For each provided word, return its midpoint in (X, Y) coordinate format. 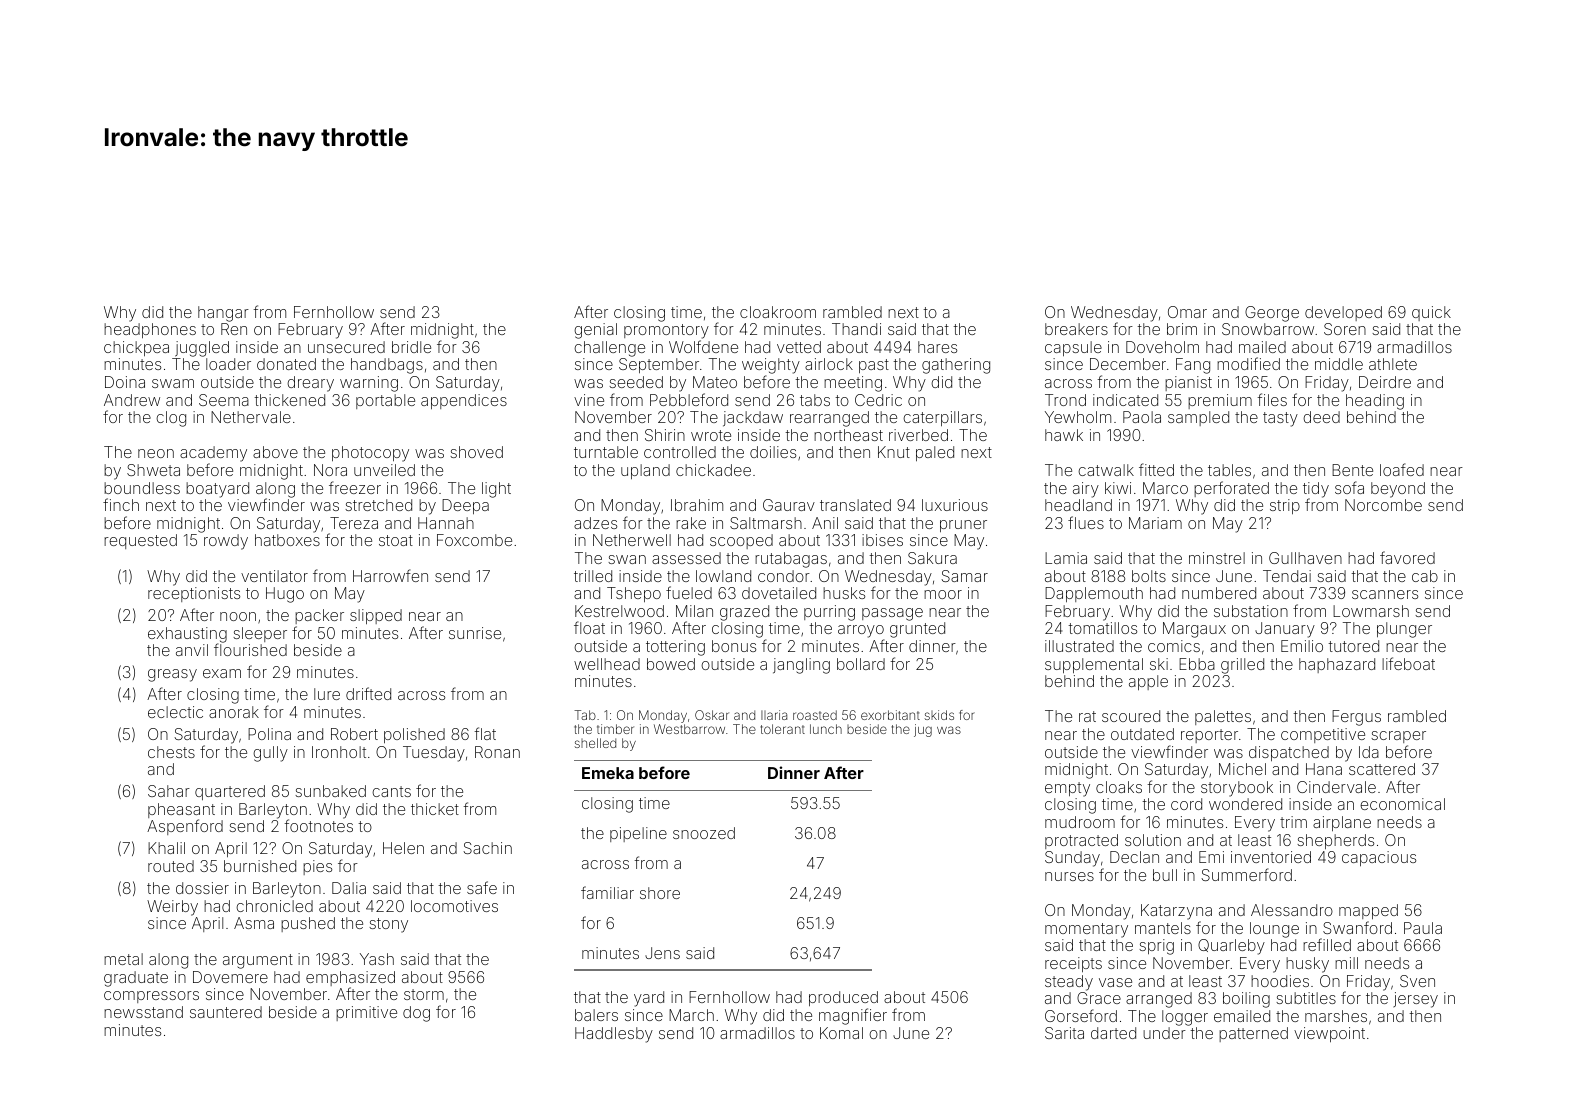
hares (937, 347)
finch (121, 504)
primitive (366, 1013)
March (691, 1015)
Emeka (608, 773)
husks (844, 593)
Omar (1187, 312)
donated (286, 364)
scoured (1131, 716)
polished (414, 735)
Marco (1165, 488)
